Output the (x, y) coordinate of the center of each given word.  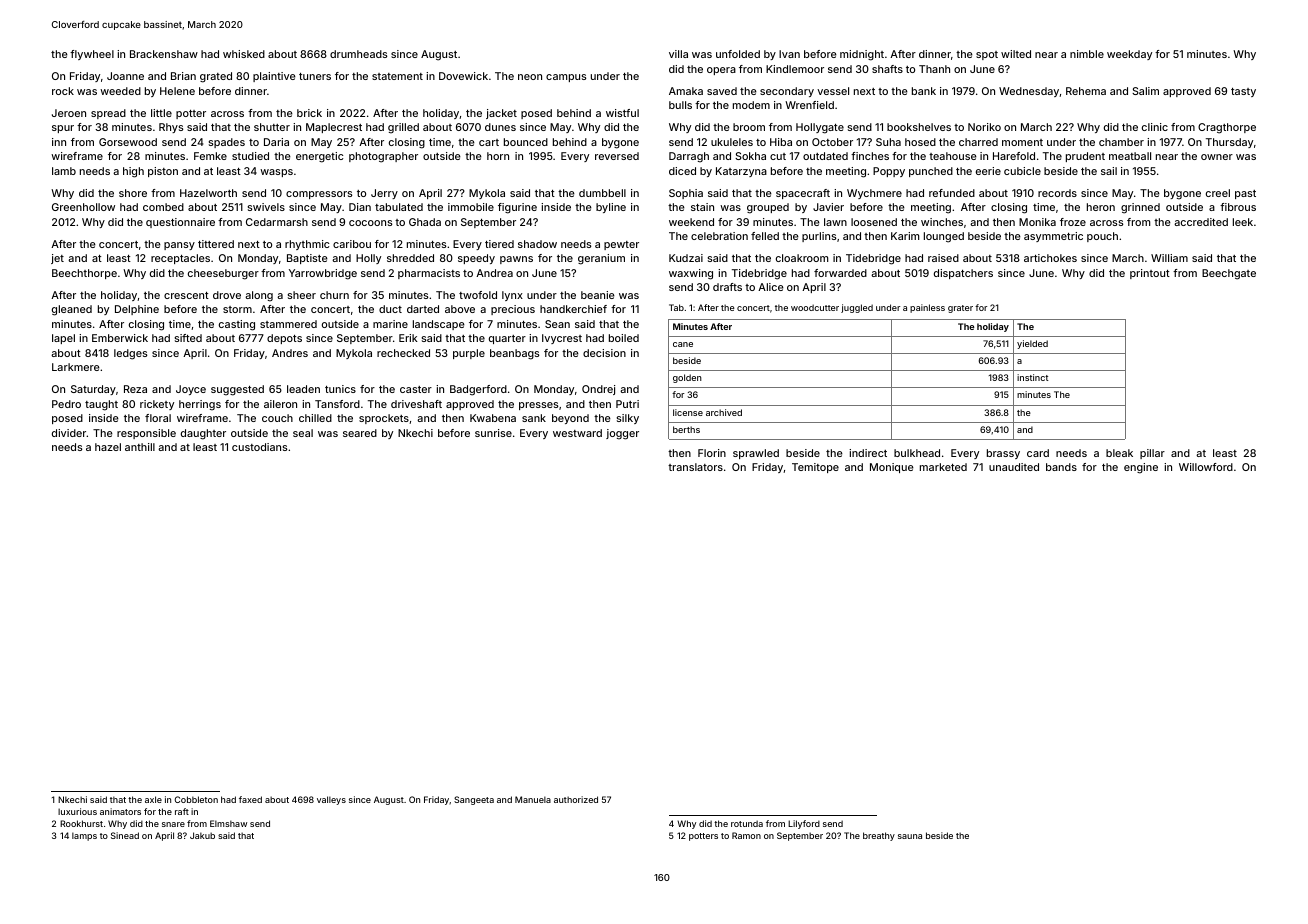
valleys (331, 800)
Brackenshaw (164, 54)
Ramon (746, 835)
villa (678, 54)
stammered (288, 324)
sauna (910, 836)
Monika (1037, 222)
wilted (1016, 54)
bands (1061, 467)
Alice (771, 287)
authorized (576, 799)
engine (1141, 468)
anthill (140, 447)
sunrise (493, 433)
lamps (84, 836)
